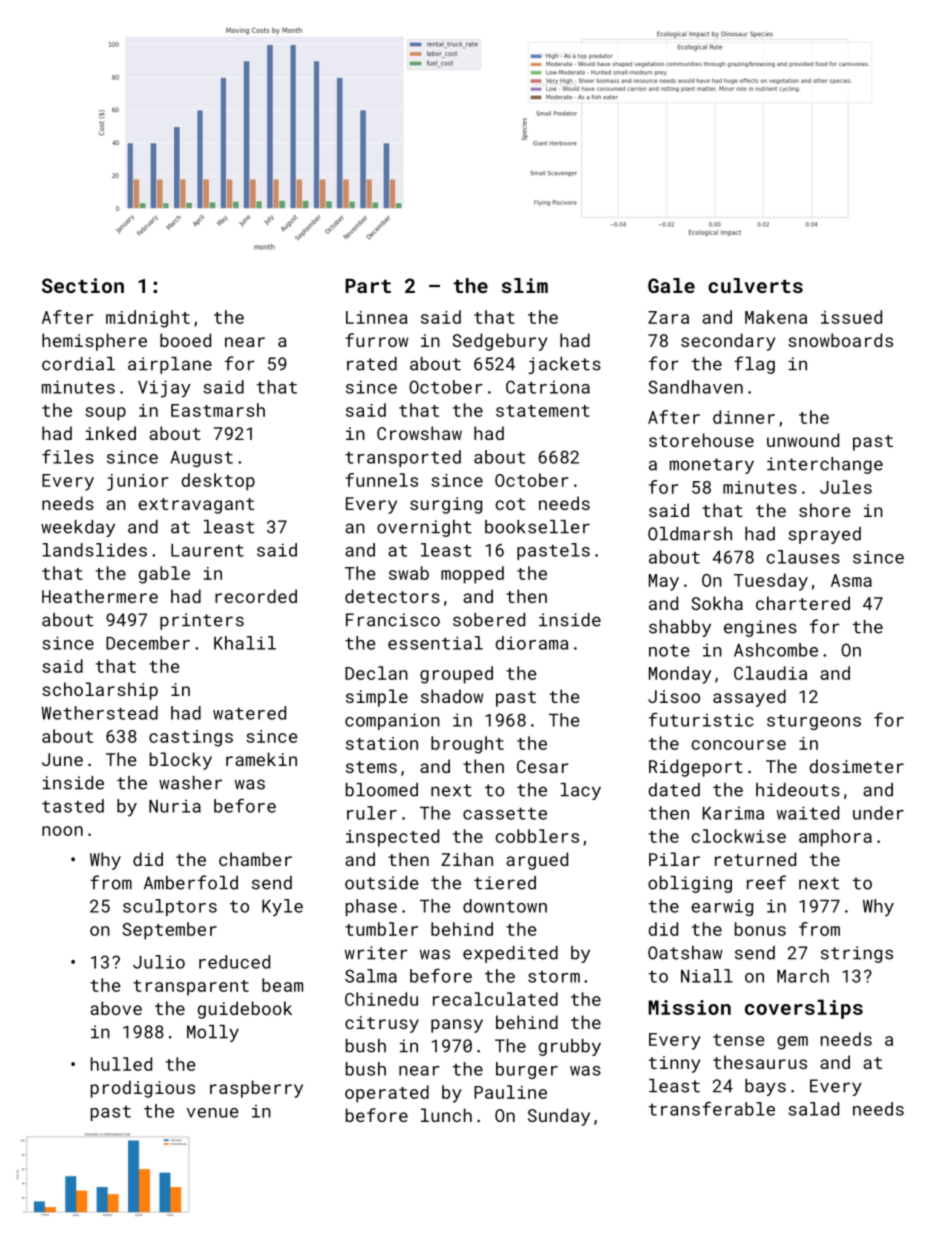 This screenshot has height=1233, width=952. What do you see at coordinates (525, 285) in the screenshot?
I see `slim` at bounding box center [525, 285].
